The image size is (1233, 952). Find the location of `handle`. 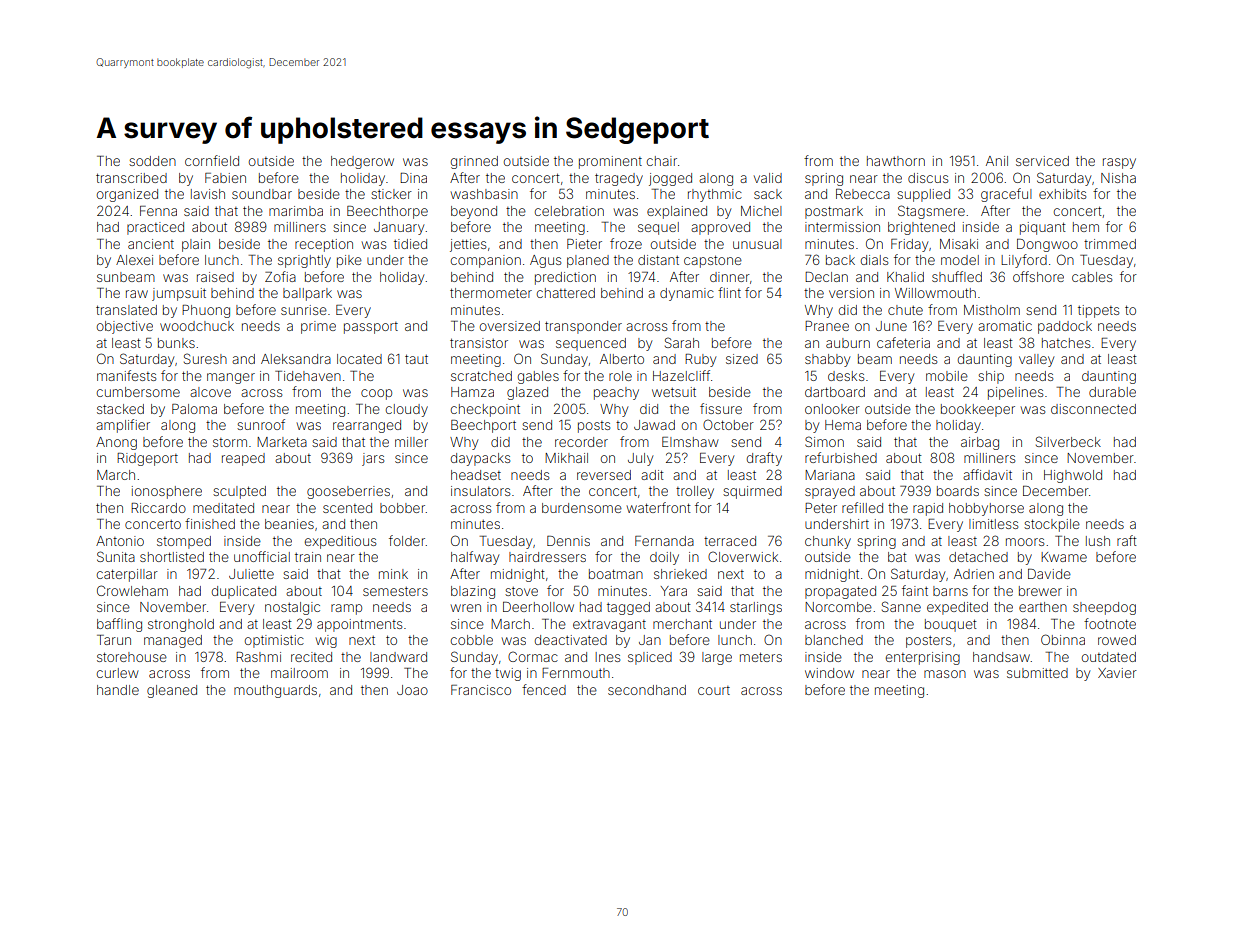

handle is located at coordinates (118, 690).
